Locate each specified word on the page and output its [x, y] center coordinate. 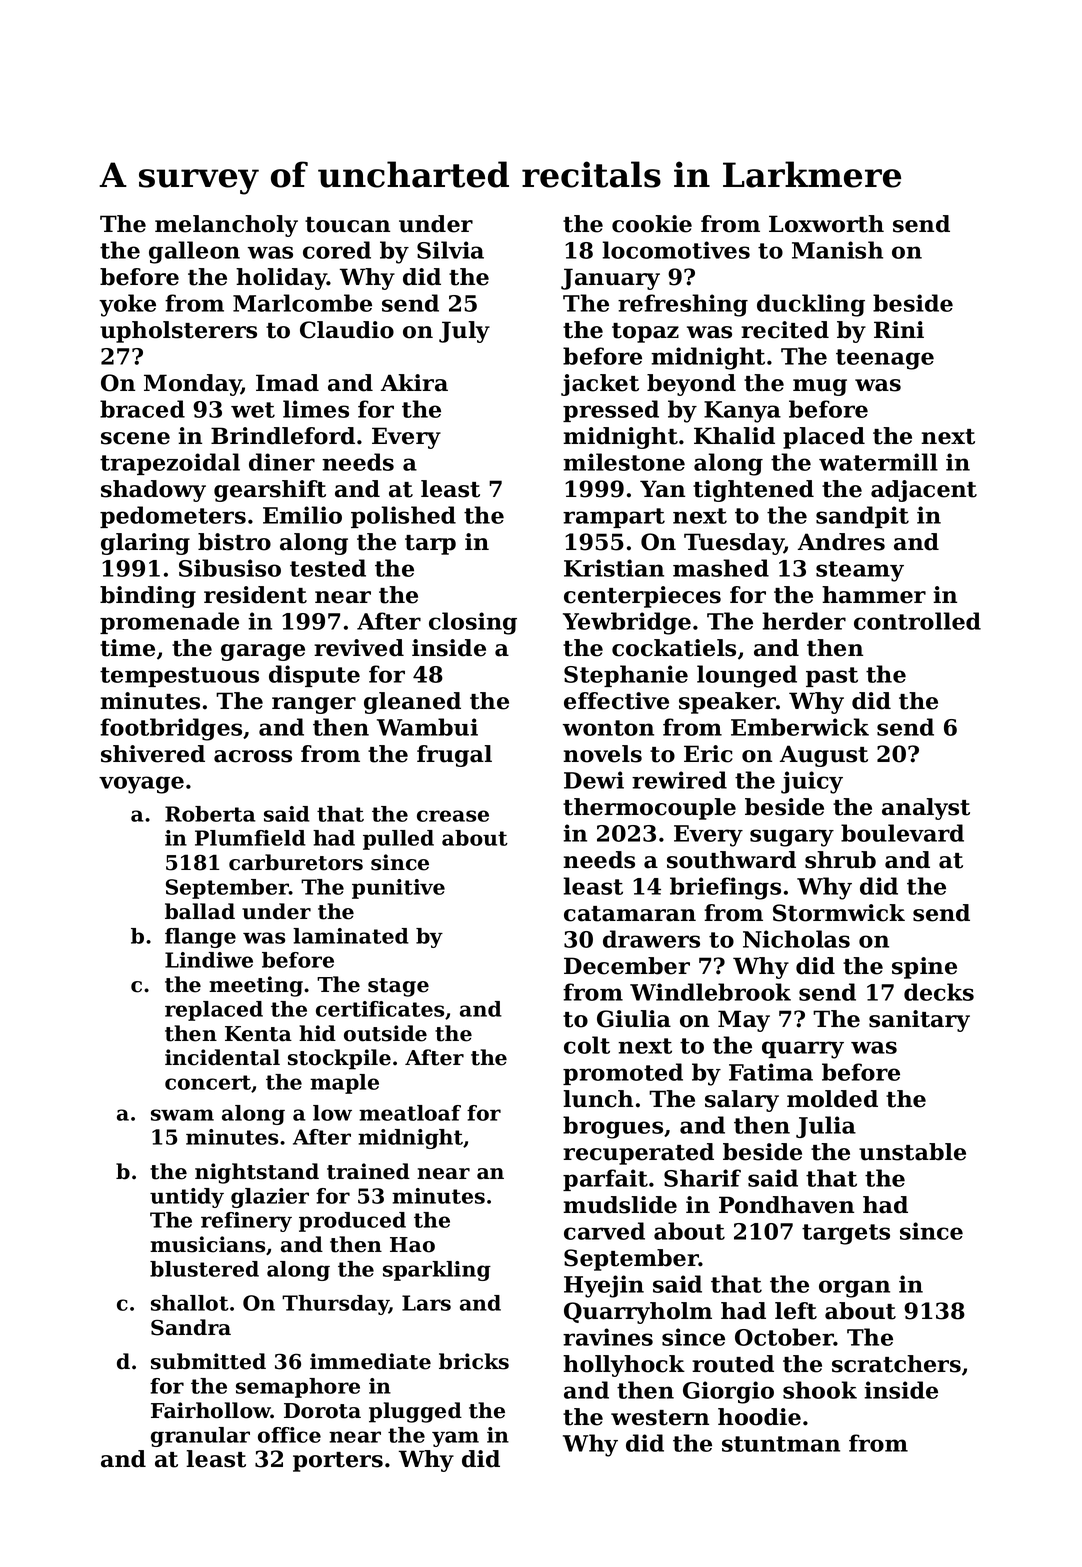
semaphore [298, 1388]
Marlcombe [302, 303]
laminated [351, 936]
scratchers [896, 1364]
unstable [912, 1152]
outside [385, 1033]
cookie [652, 224]
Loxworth [826, 224]
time [127, 648]
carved [604, 1231]
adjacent [924, 491]
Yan [662, 489]
